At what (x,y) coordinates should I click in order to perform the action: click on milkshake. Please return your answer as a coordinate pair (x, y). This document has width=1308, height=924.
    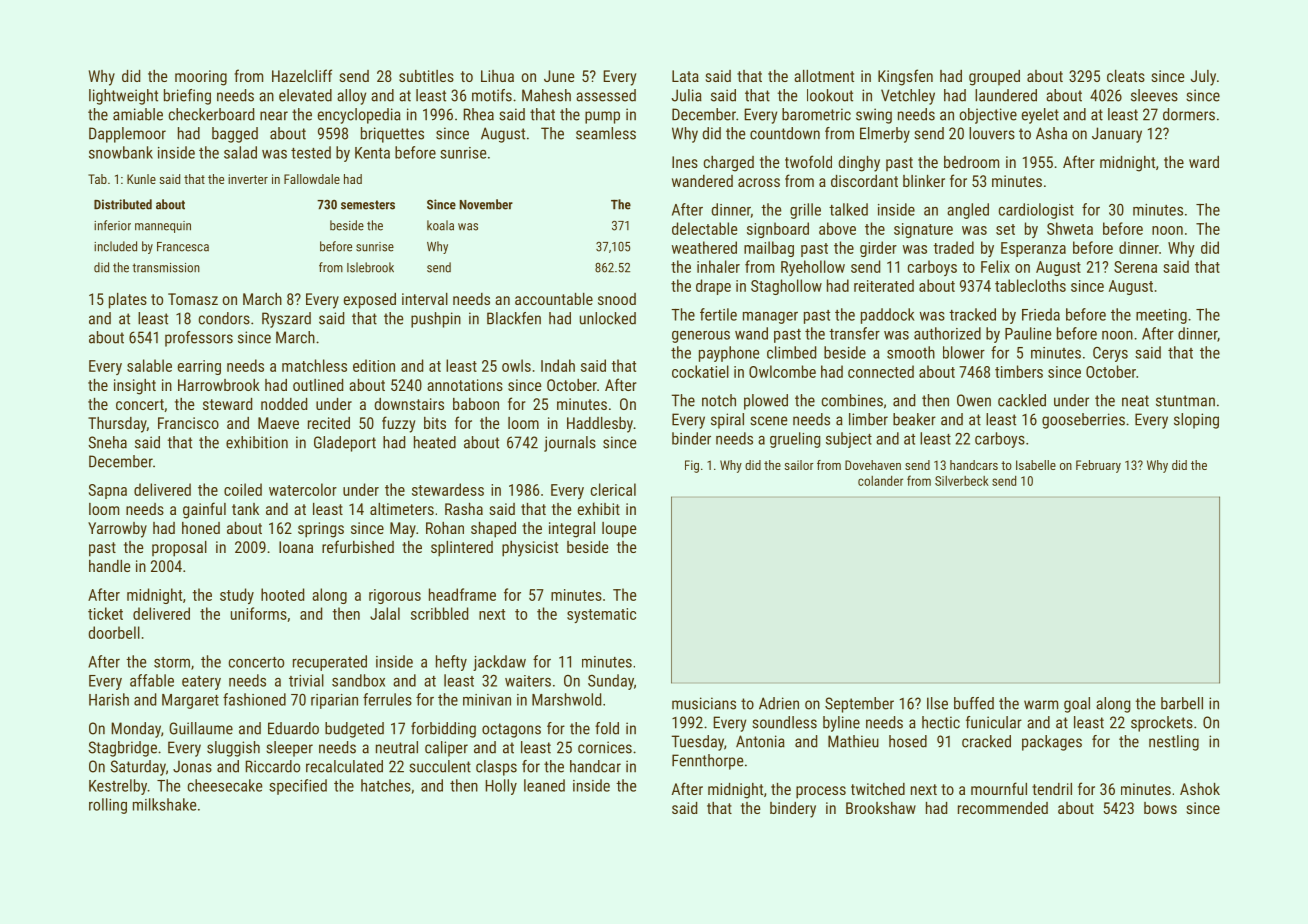
    Looking at the image, I should click on (164, 804).
